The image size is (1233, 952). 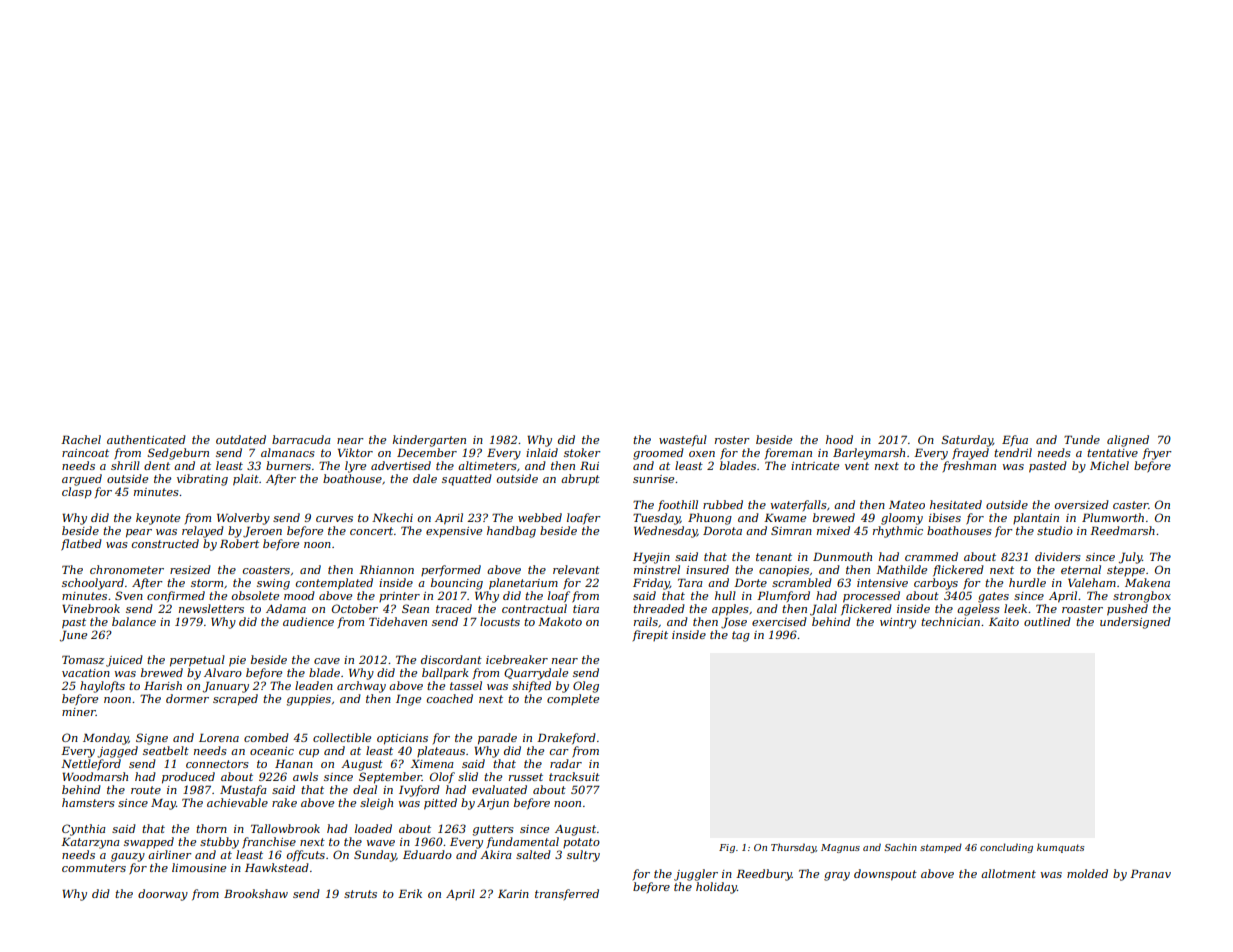 I want to click on outlined, so click(x=1047, y=621).
